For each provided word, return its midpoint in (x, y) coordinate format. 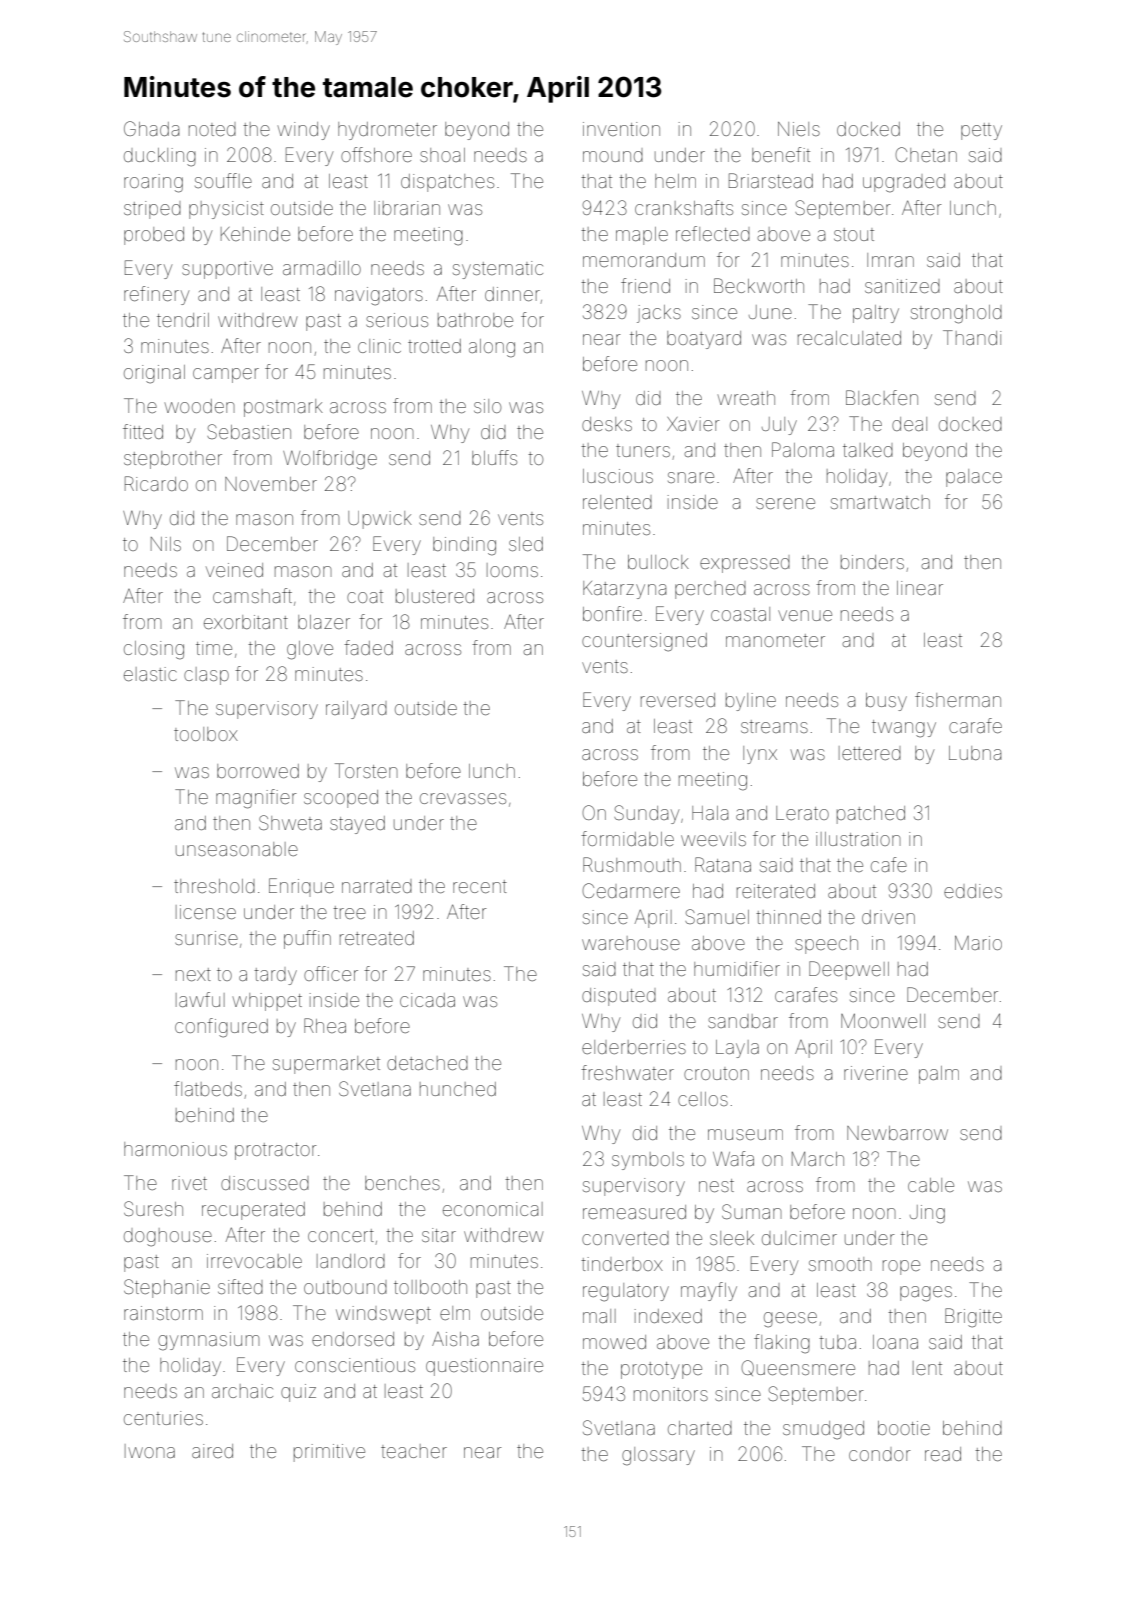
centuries (163, 1418)
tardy (275, 976)
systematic (498, 270)
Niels (799, 129)
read (943, 1454)
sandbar (743, 1021)
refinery (156, 295)
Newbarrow (897, 1133)
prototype (661, 1370)
